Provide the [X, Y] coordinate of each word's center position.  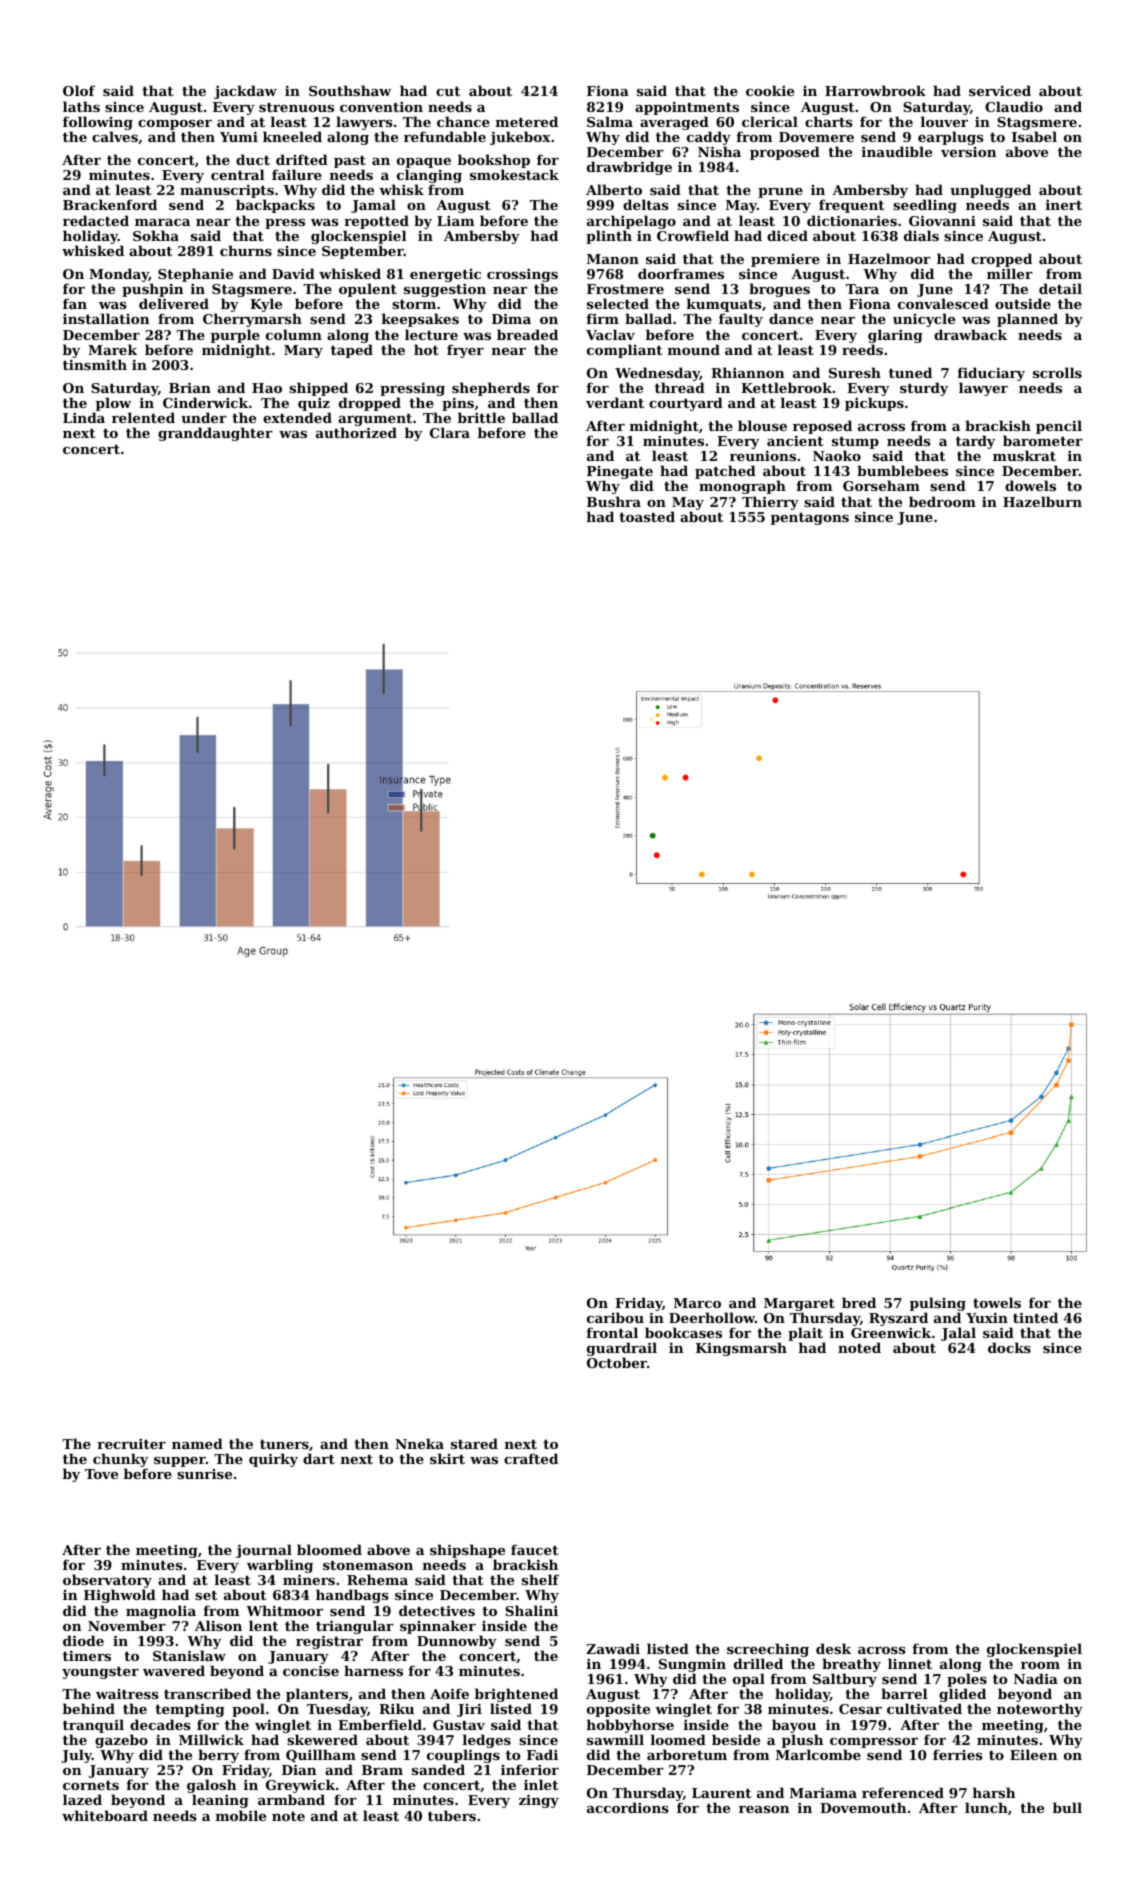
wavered [174, 1670]
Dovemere [816, 137]
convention [381, 107]
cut [448, 91]
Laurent [722, 1793]
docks [1009, 1347]
